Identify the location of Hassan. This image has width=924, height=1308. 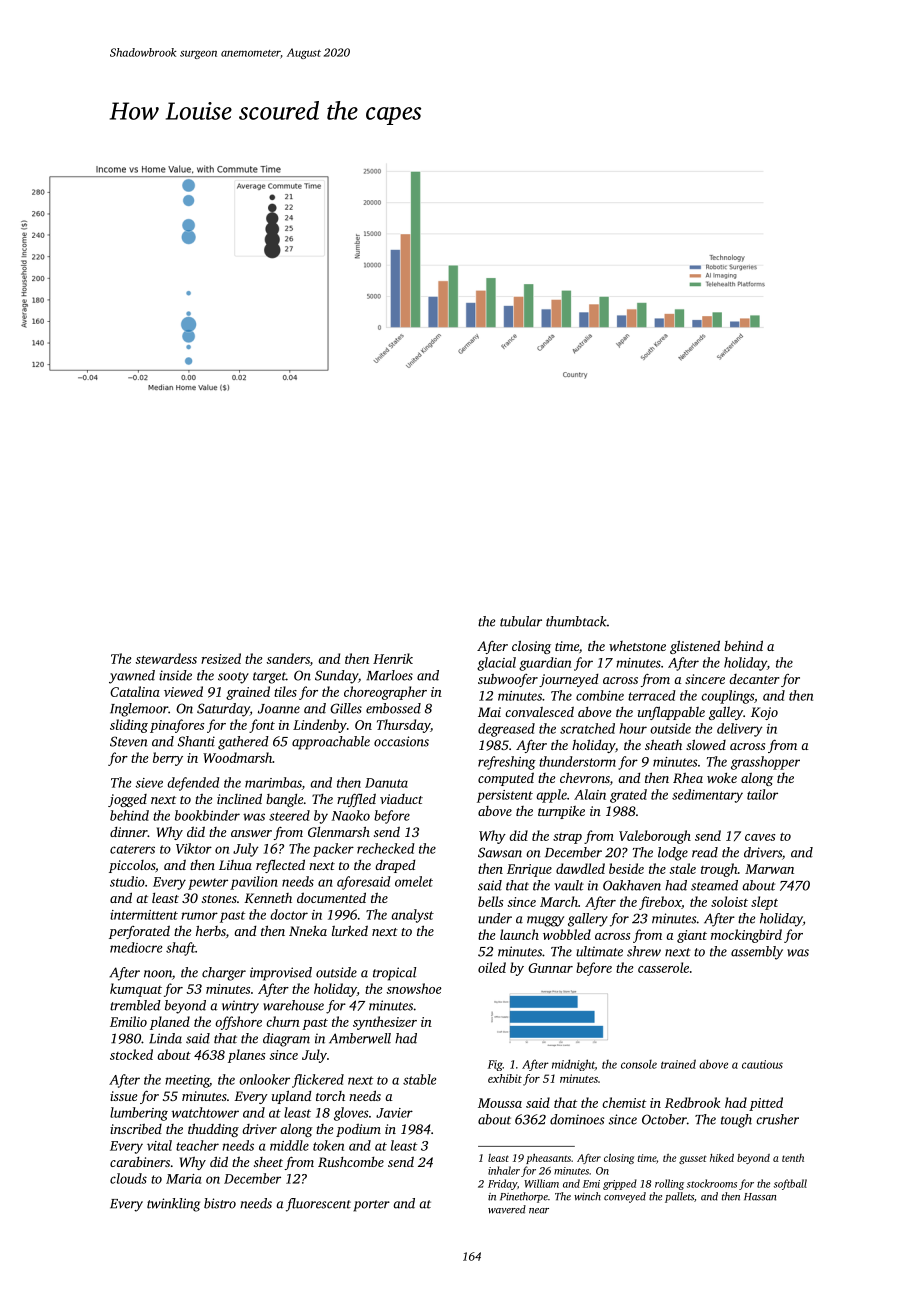
(760, 1197).
